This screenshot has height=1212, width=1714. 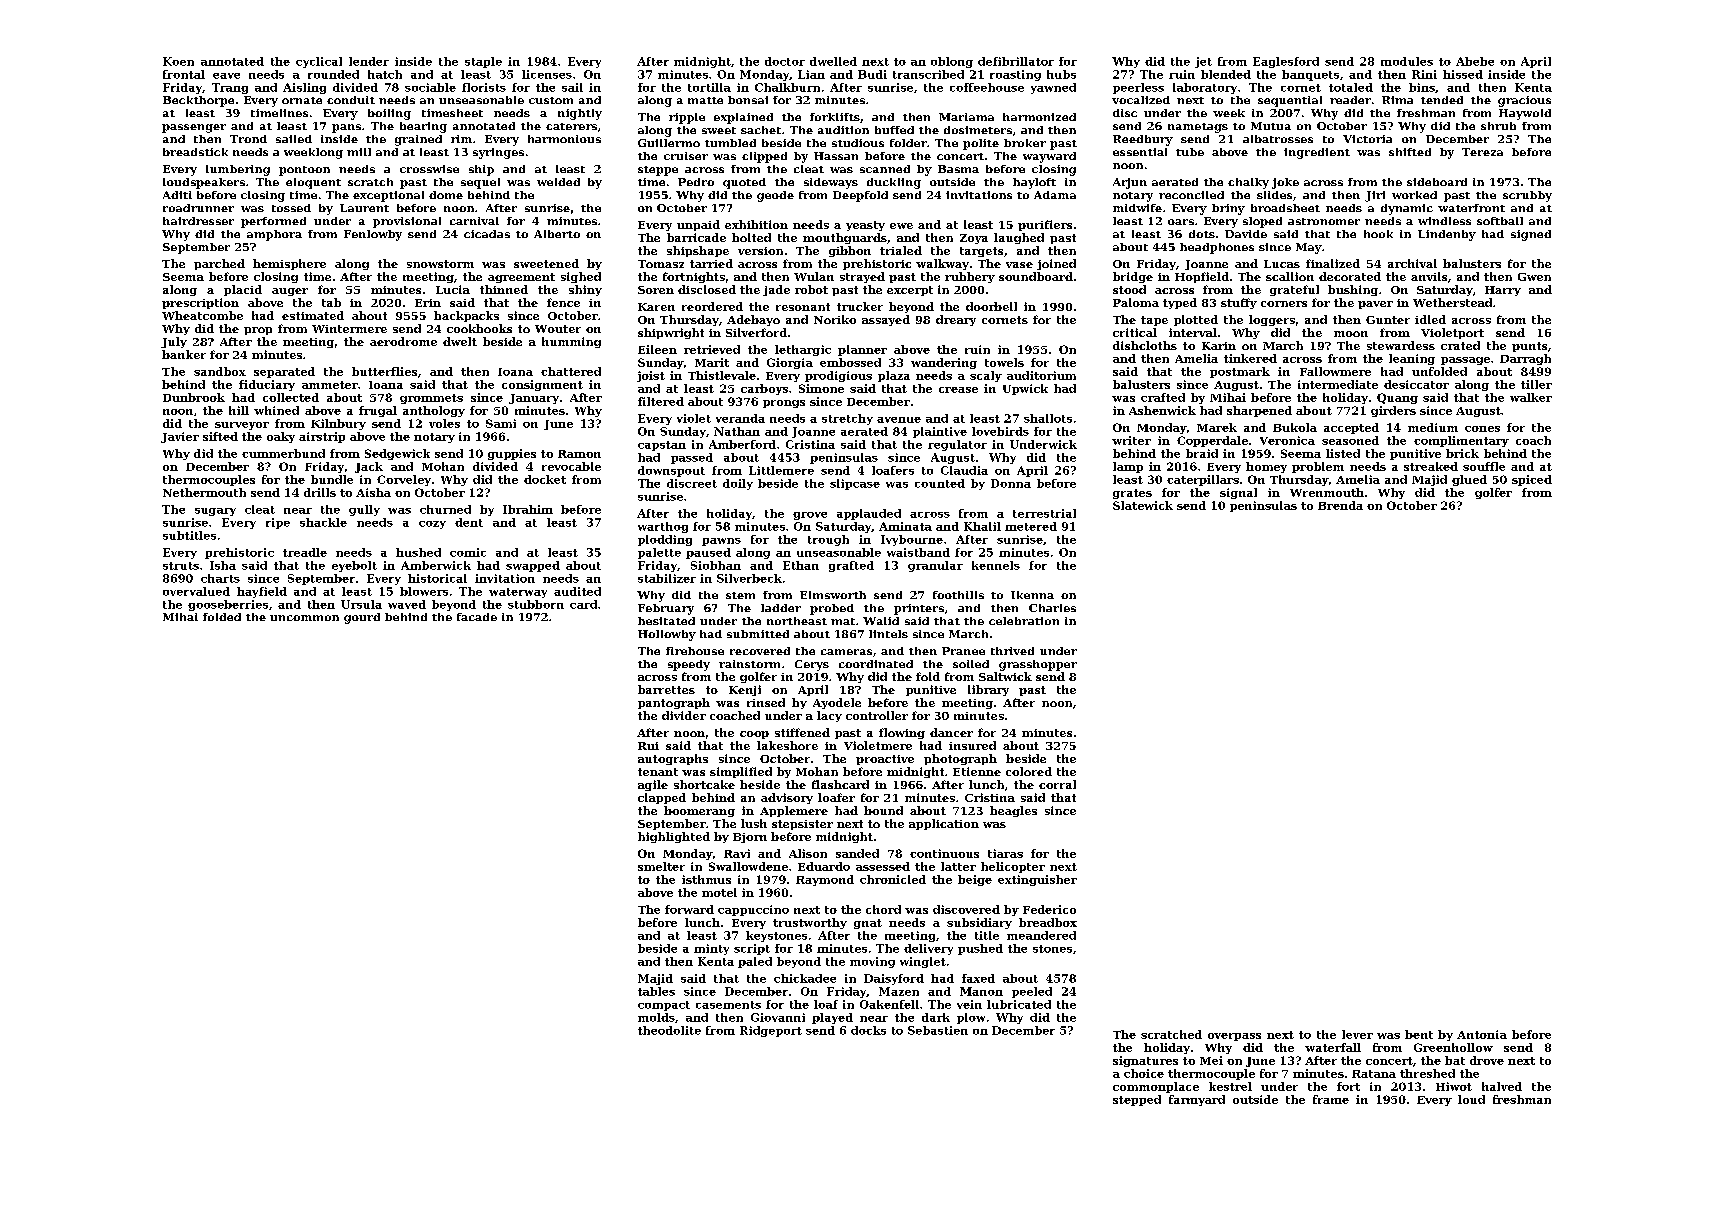 I want to click on corral, so click(x=1057, y=784).
